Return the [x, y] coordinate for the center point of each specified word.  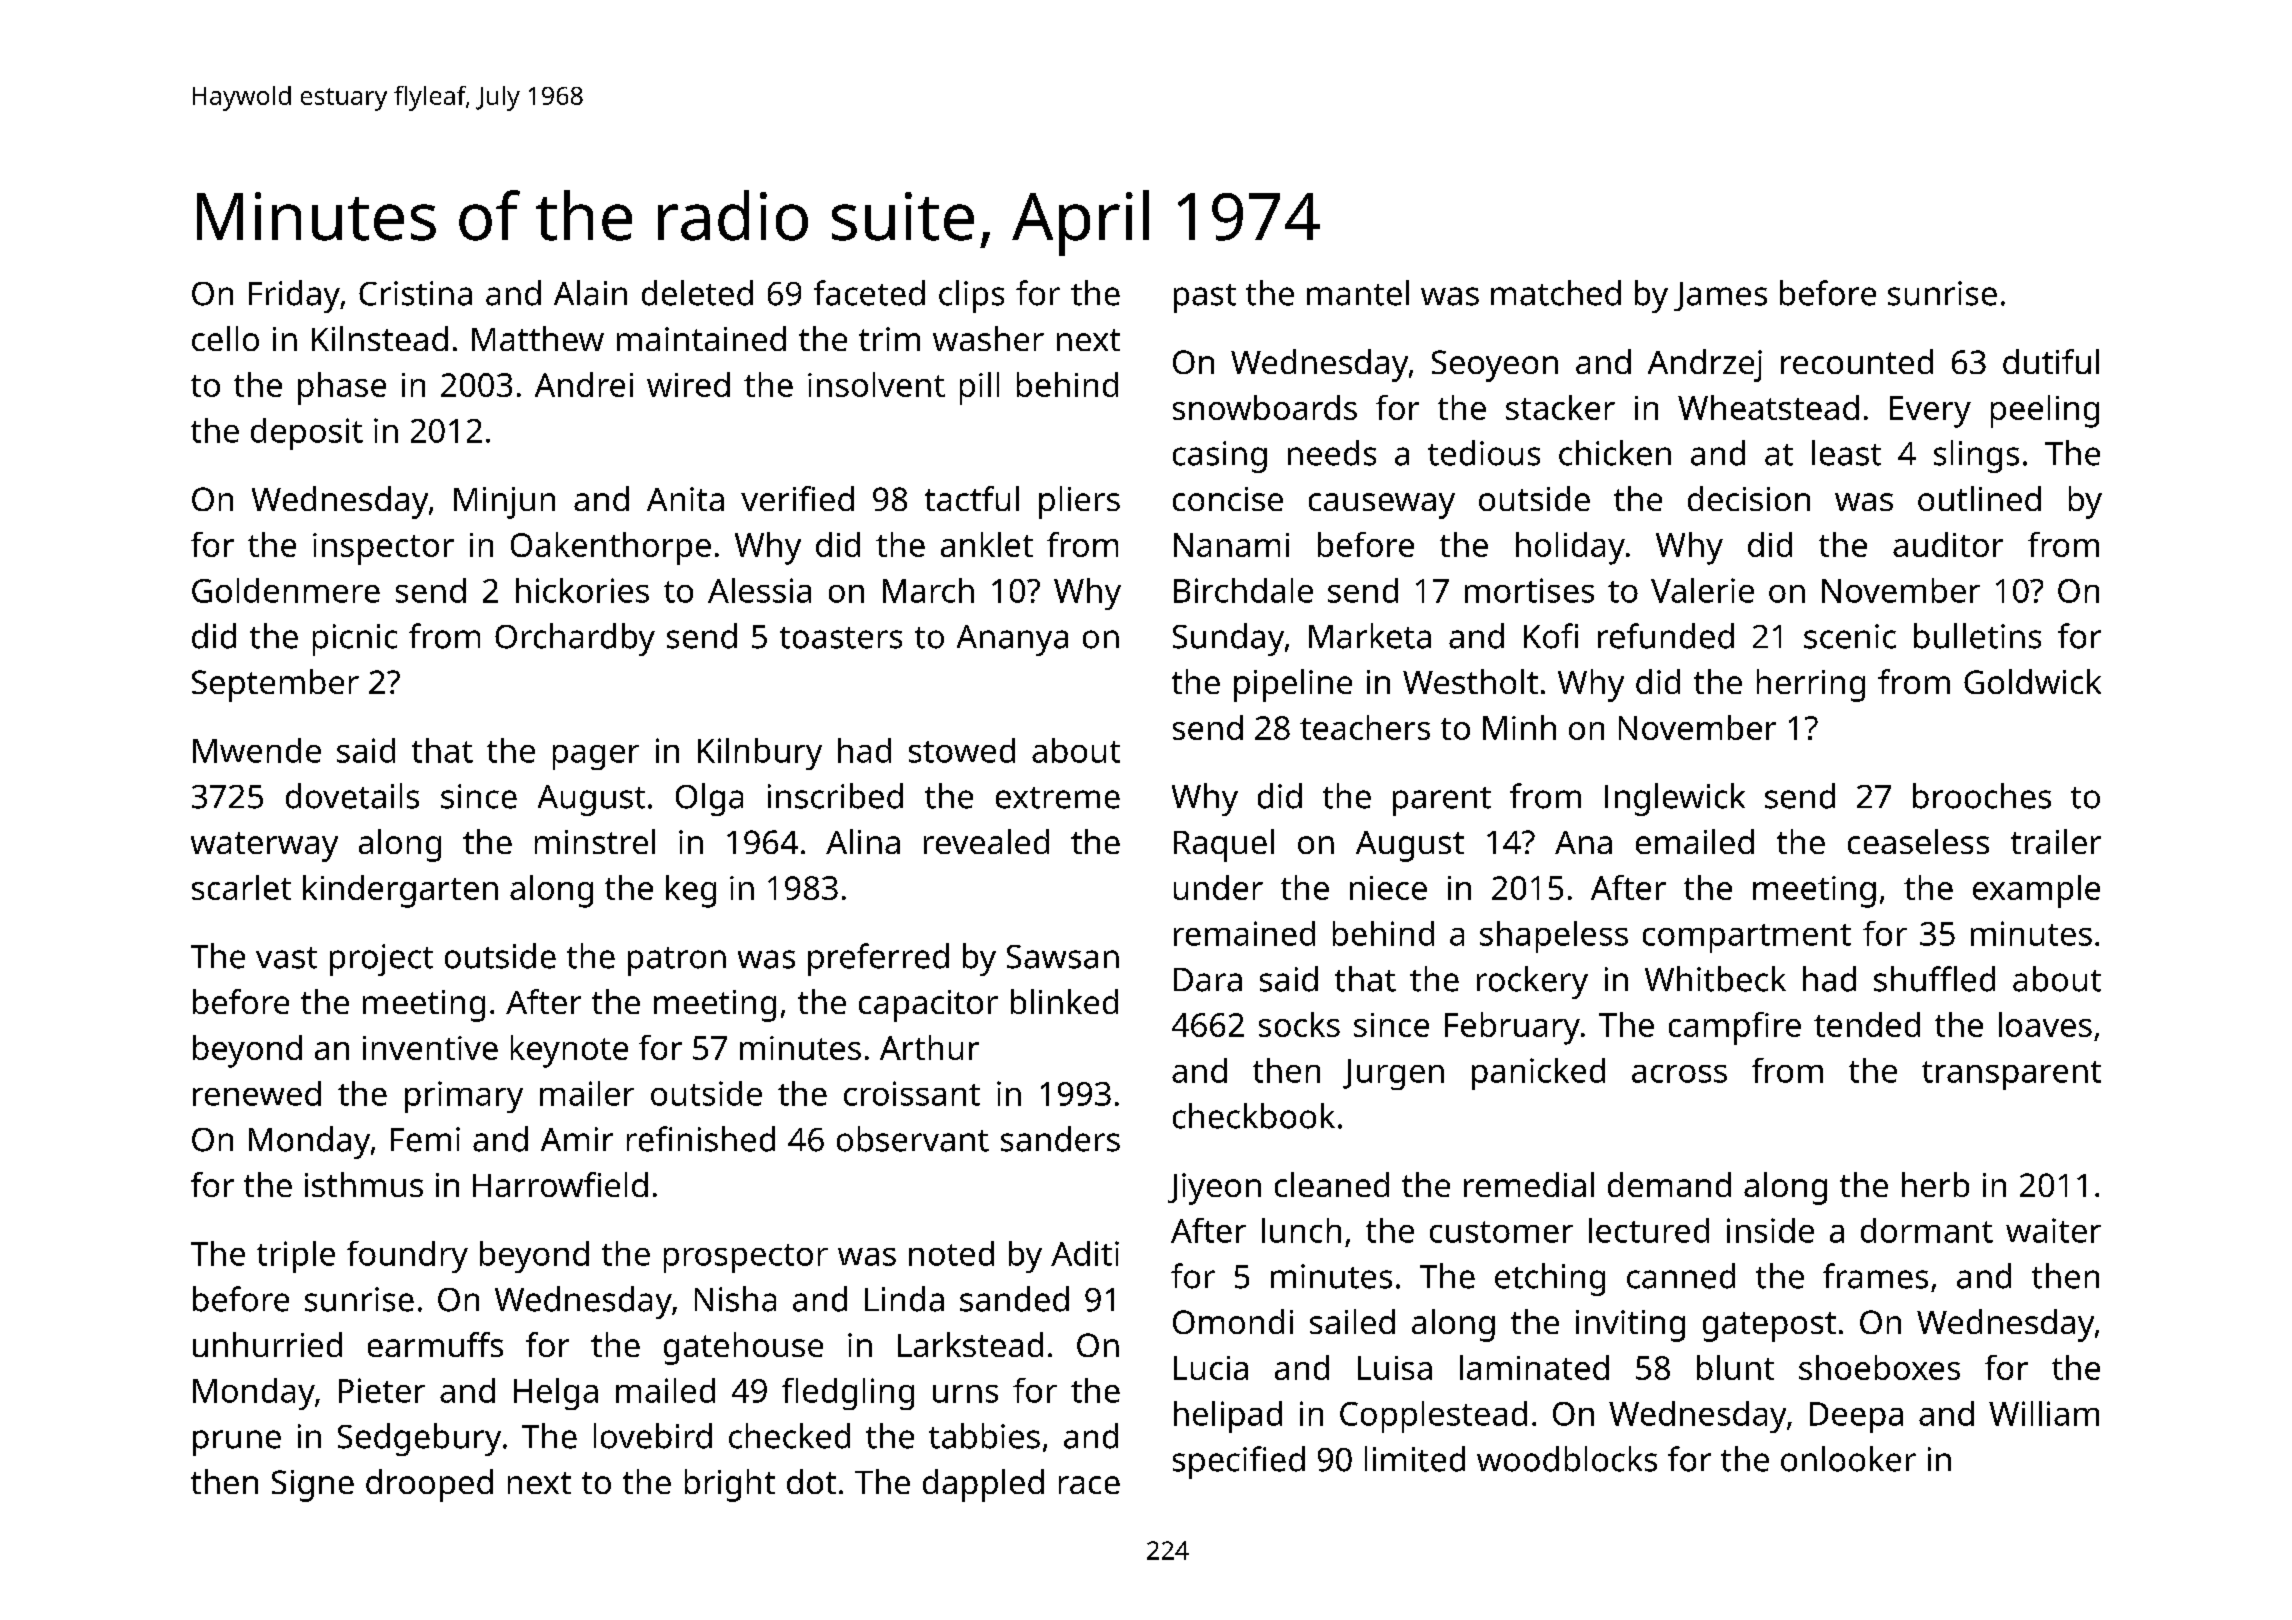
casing [1220, 457]
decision [1749, 498]
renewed [257, 1093]
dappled [983, 1485]
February [1512, 1028]
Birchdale [1243, 590]
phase [342, 388]
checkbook [1254, 1116]
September [275, 685]
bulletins [1977, 636]
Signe [313, 1486]
